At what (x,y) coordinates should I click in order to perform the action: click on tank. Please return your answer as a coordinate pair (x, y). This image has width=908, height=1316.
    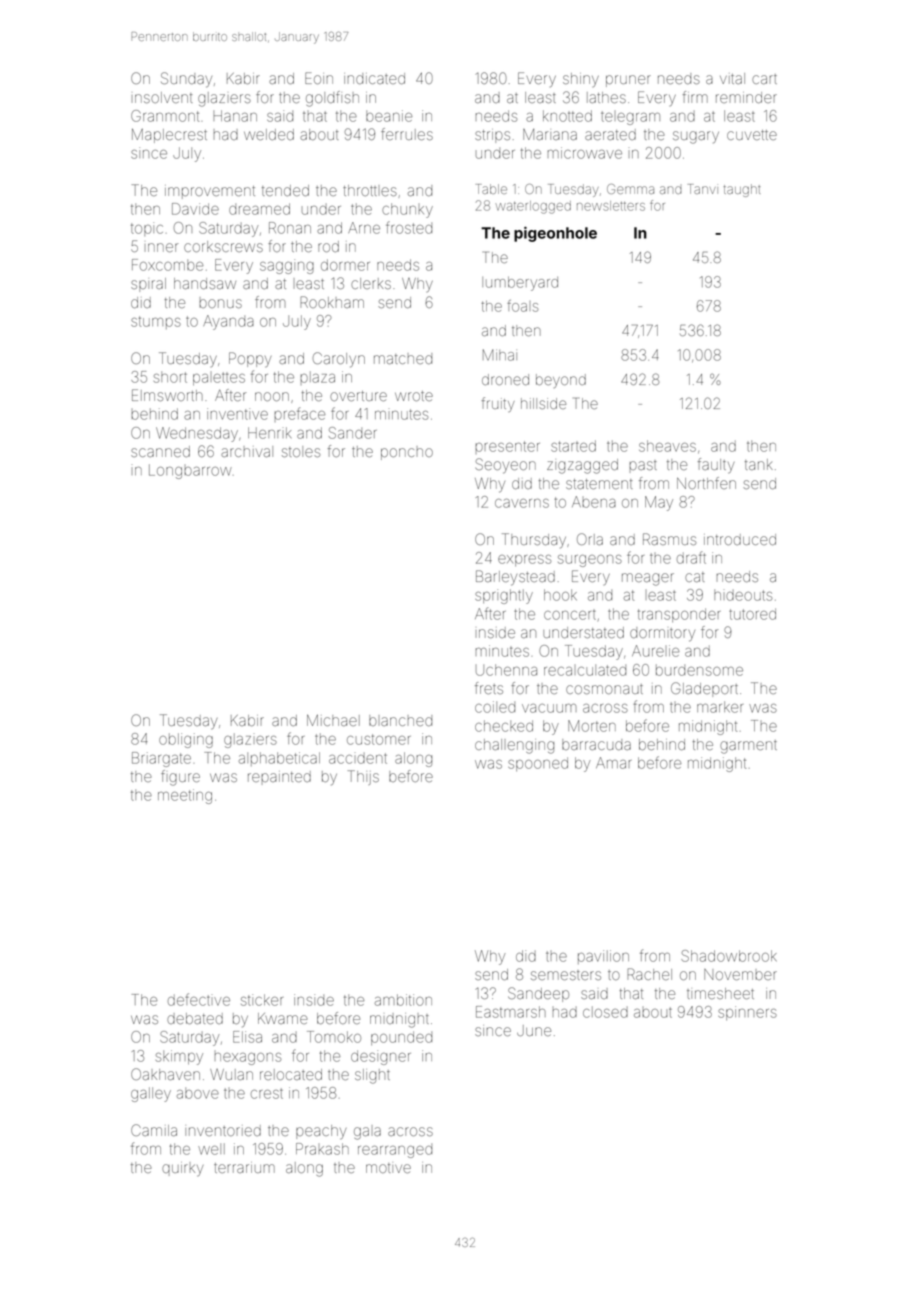
    Looking at the image, I should click on (759, 464).
